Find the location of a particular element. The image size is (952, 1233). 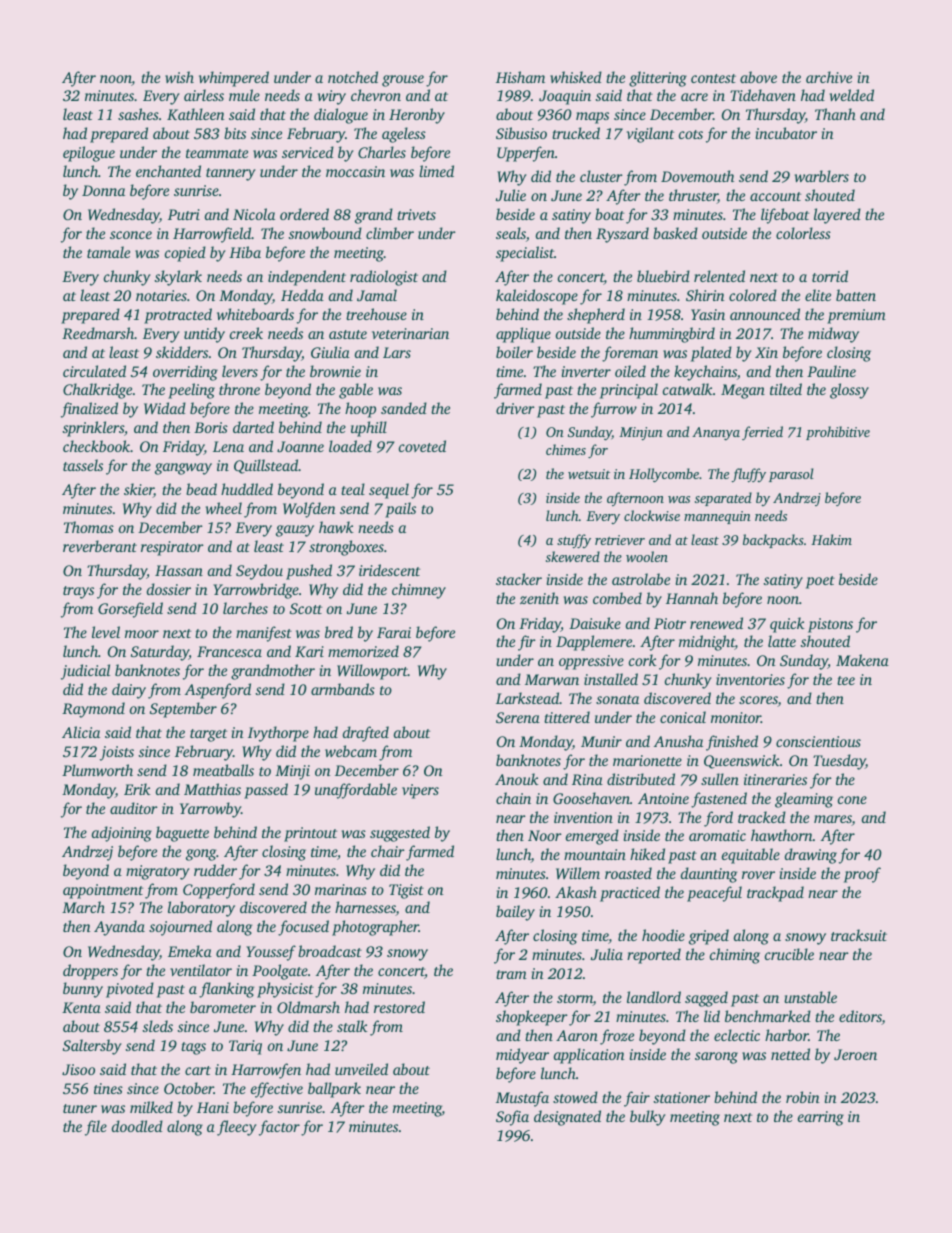

tamale is located at coordinates (108, 252).
